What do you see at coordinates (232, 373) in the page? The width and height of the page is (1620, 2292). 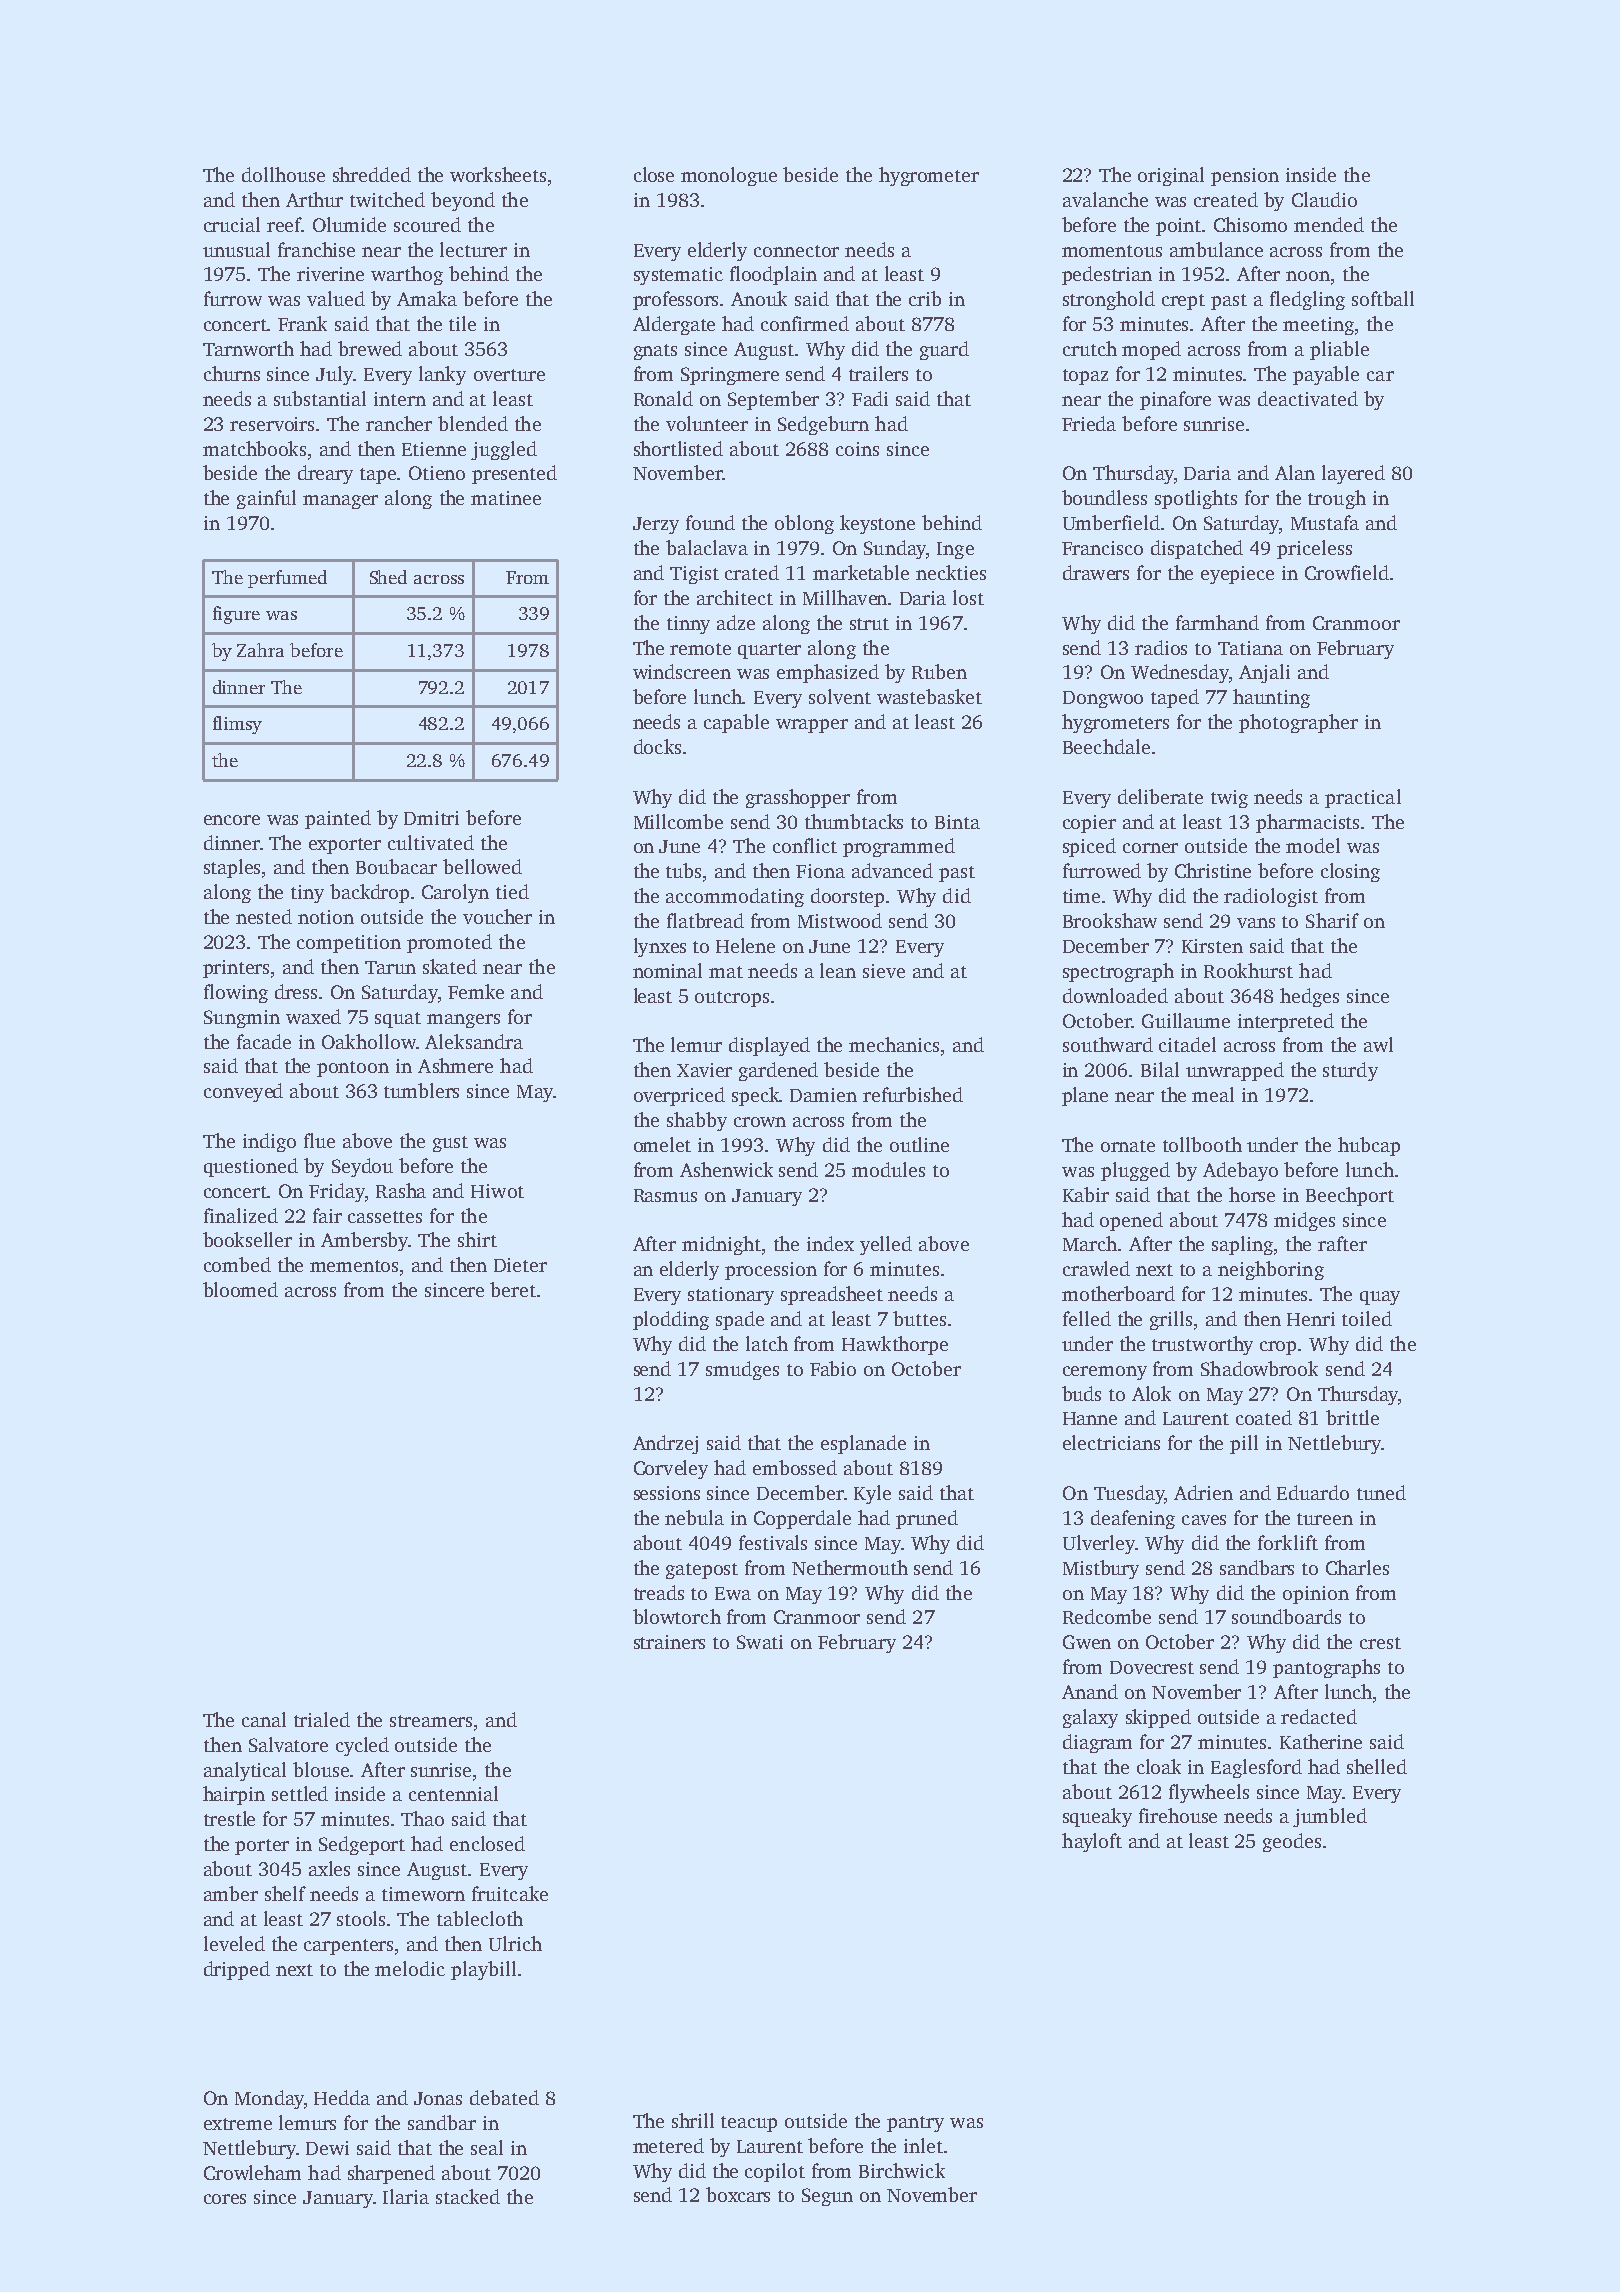 I see `churns` at bounding box center [232, 373].
